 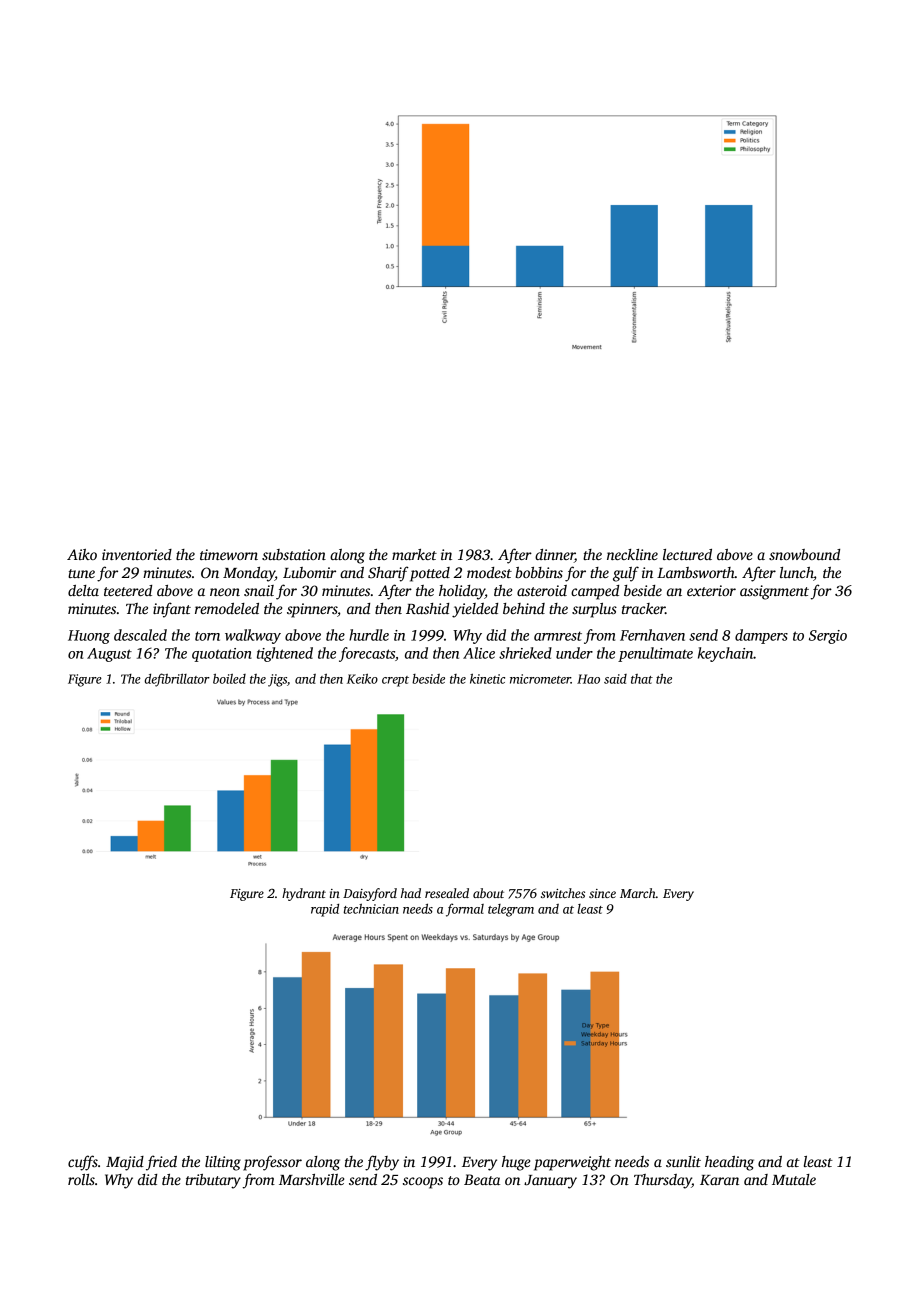 I want to click on rapid, so click(x=325, y=910).
